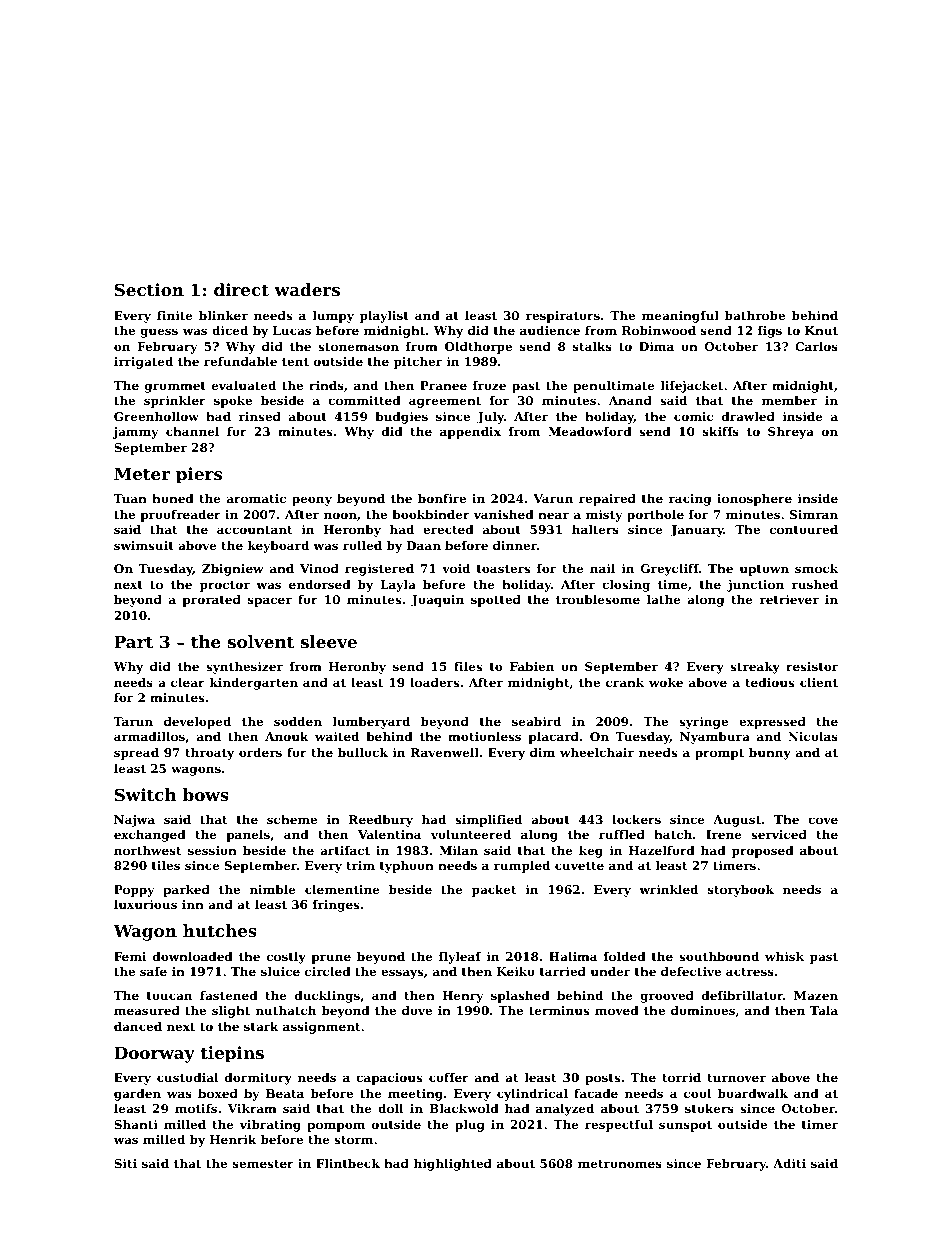  What do you see at coordinates (691, 971) in the screenshot?
I see `defective` at bounding box center [691, 971].
